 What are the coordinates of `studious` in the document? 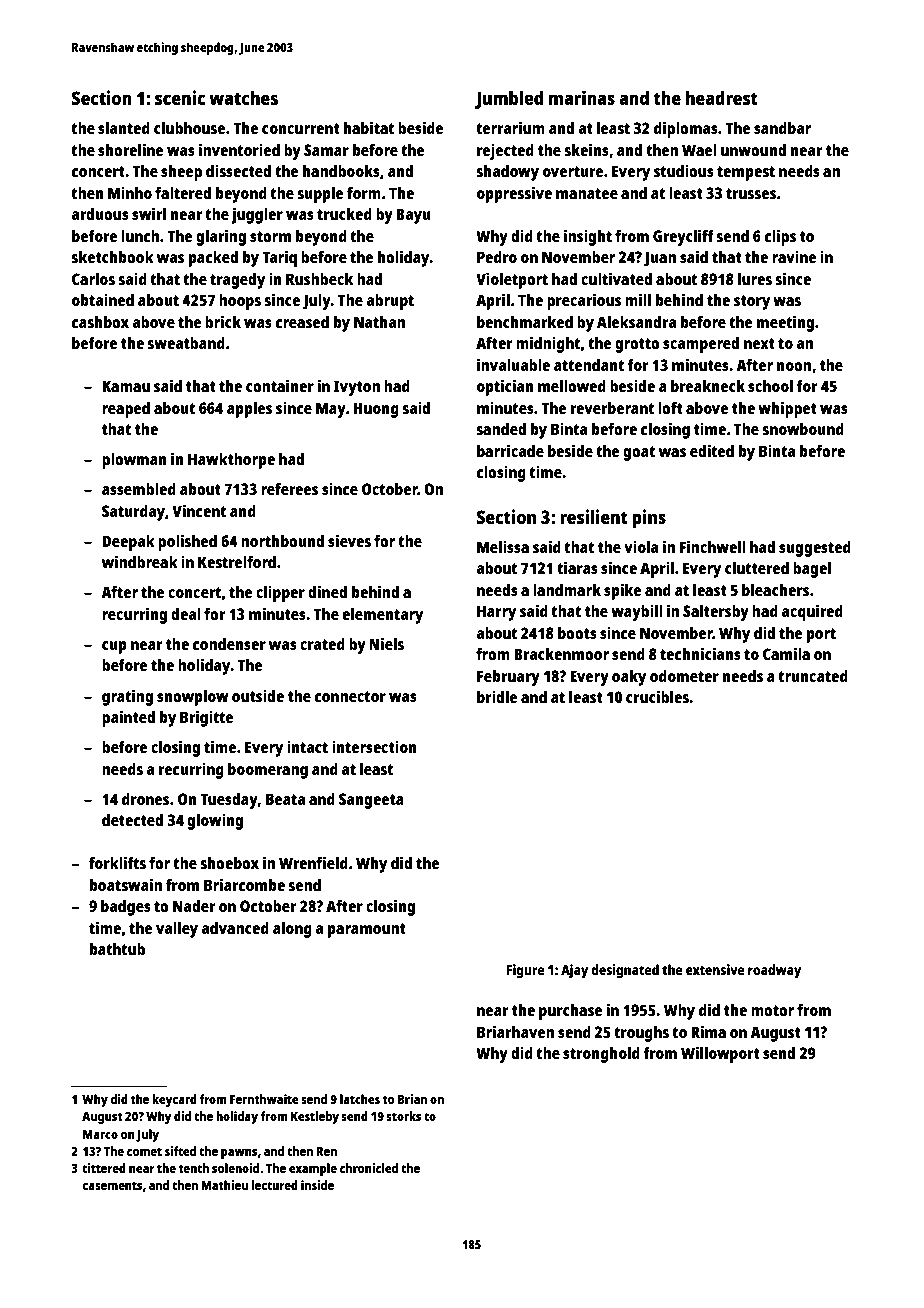 It's located at (684, 170).
